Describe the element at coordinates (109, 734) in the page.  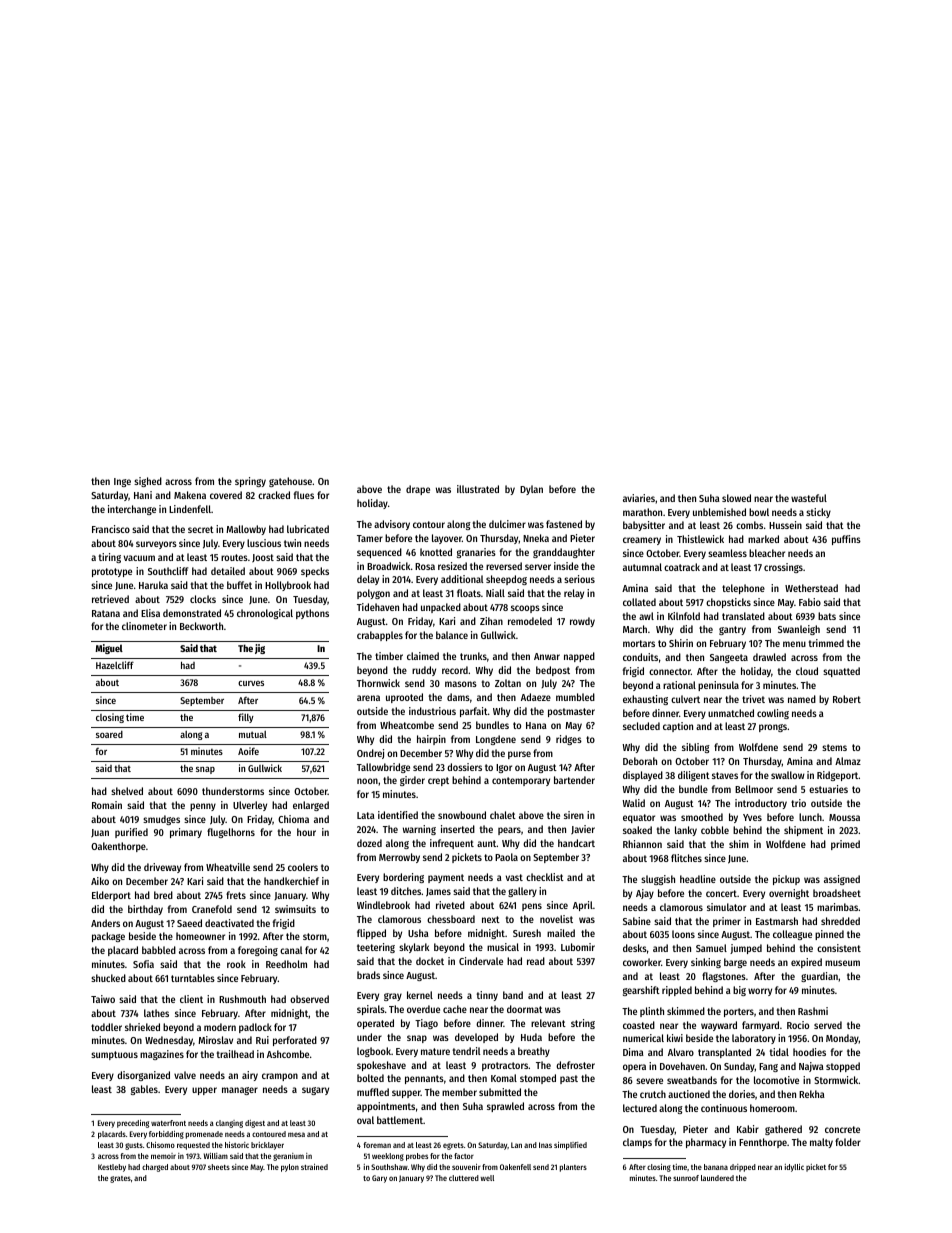
I see `soared` at that location.
